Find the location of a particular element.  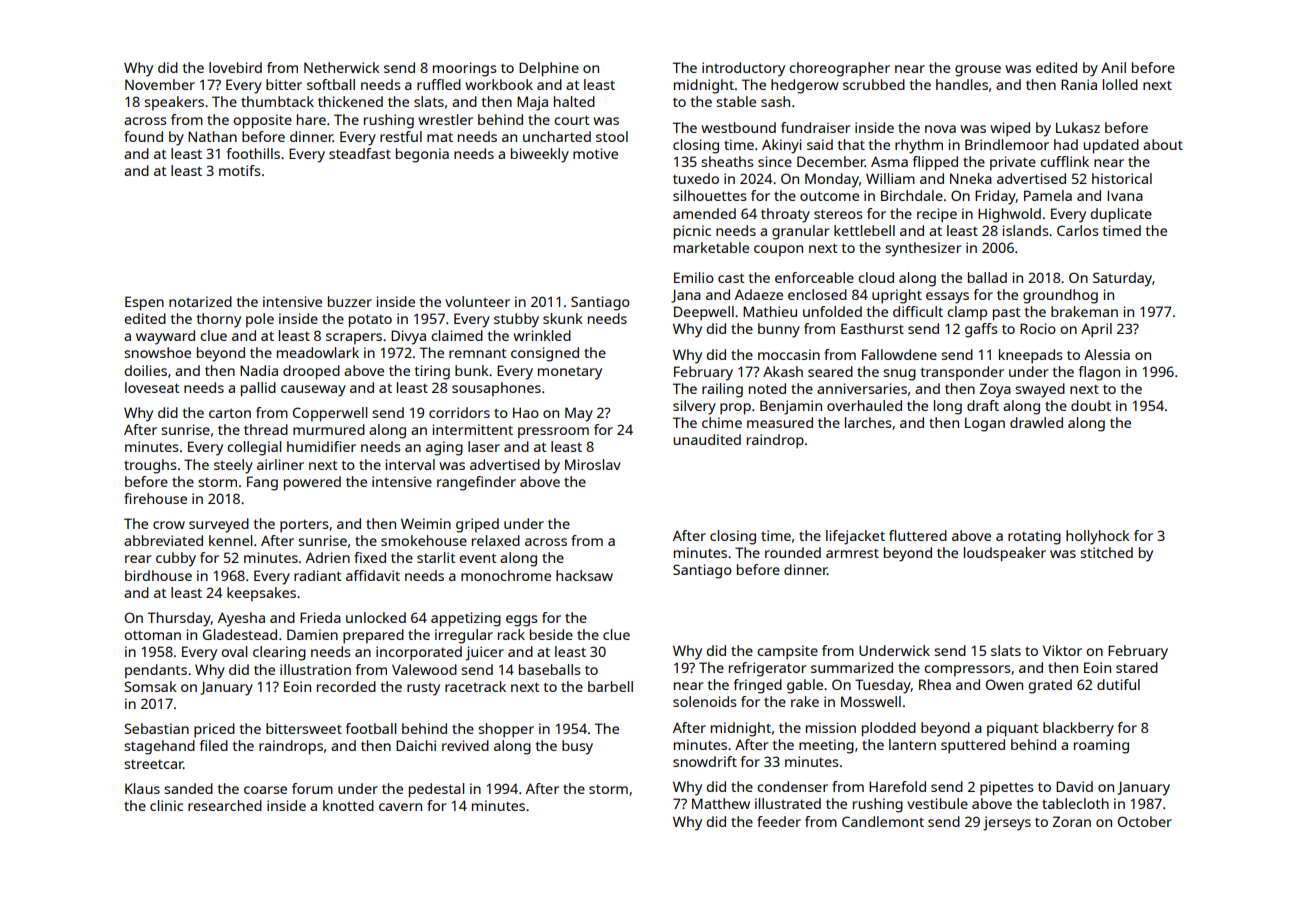

illustration is located at coordinates (315, 669).
